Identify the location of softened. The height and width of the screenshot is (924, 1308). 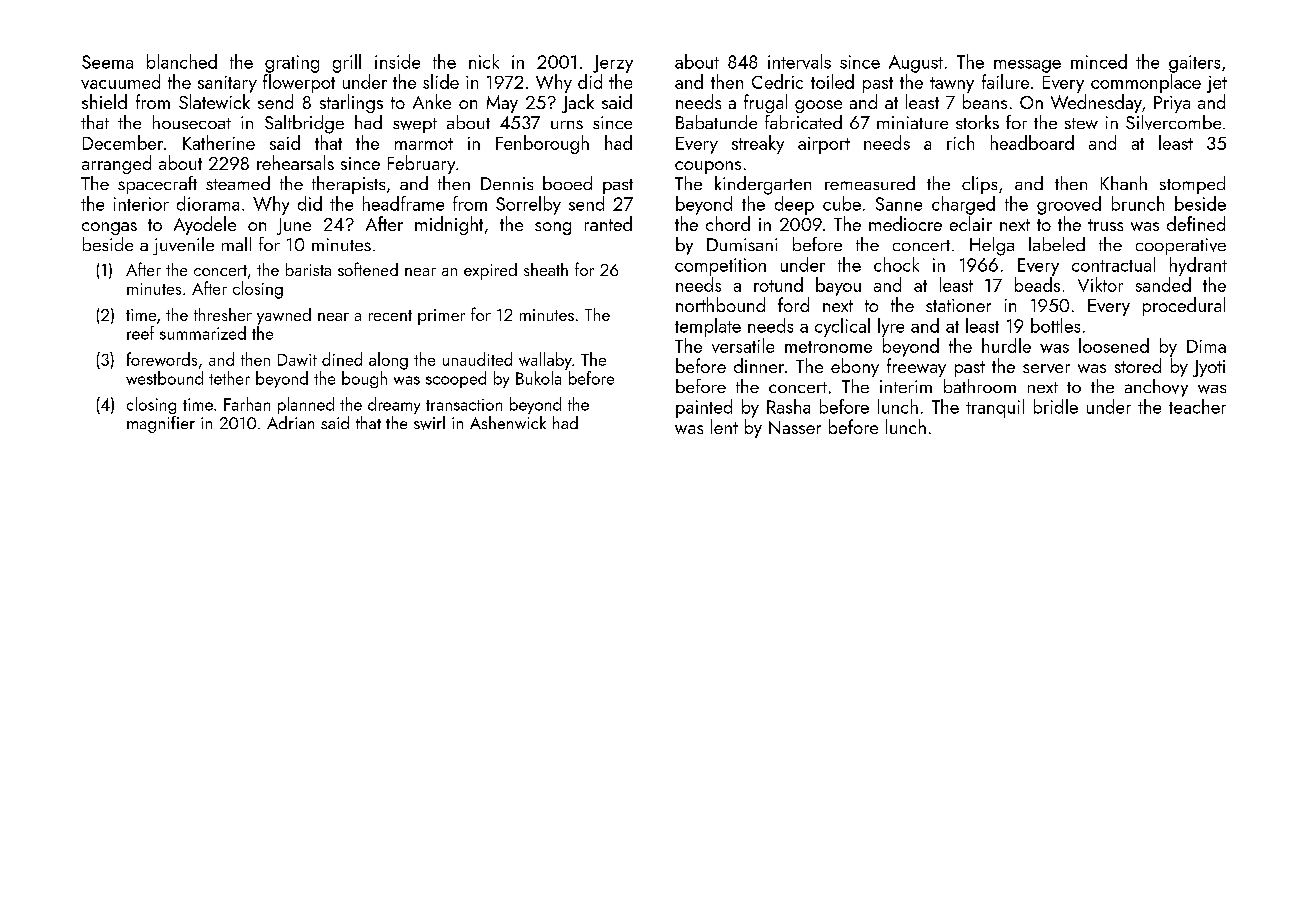
(368, 269).
